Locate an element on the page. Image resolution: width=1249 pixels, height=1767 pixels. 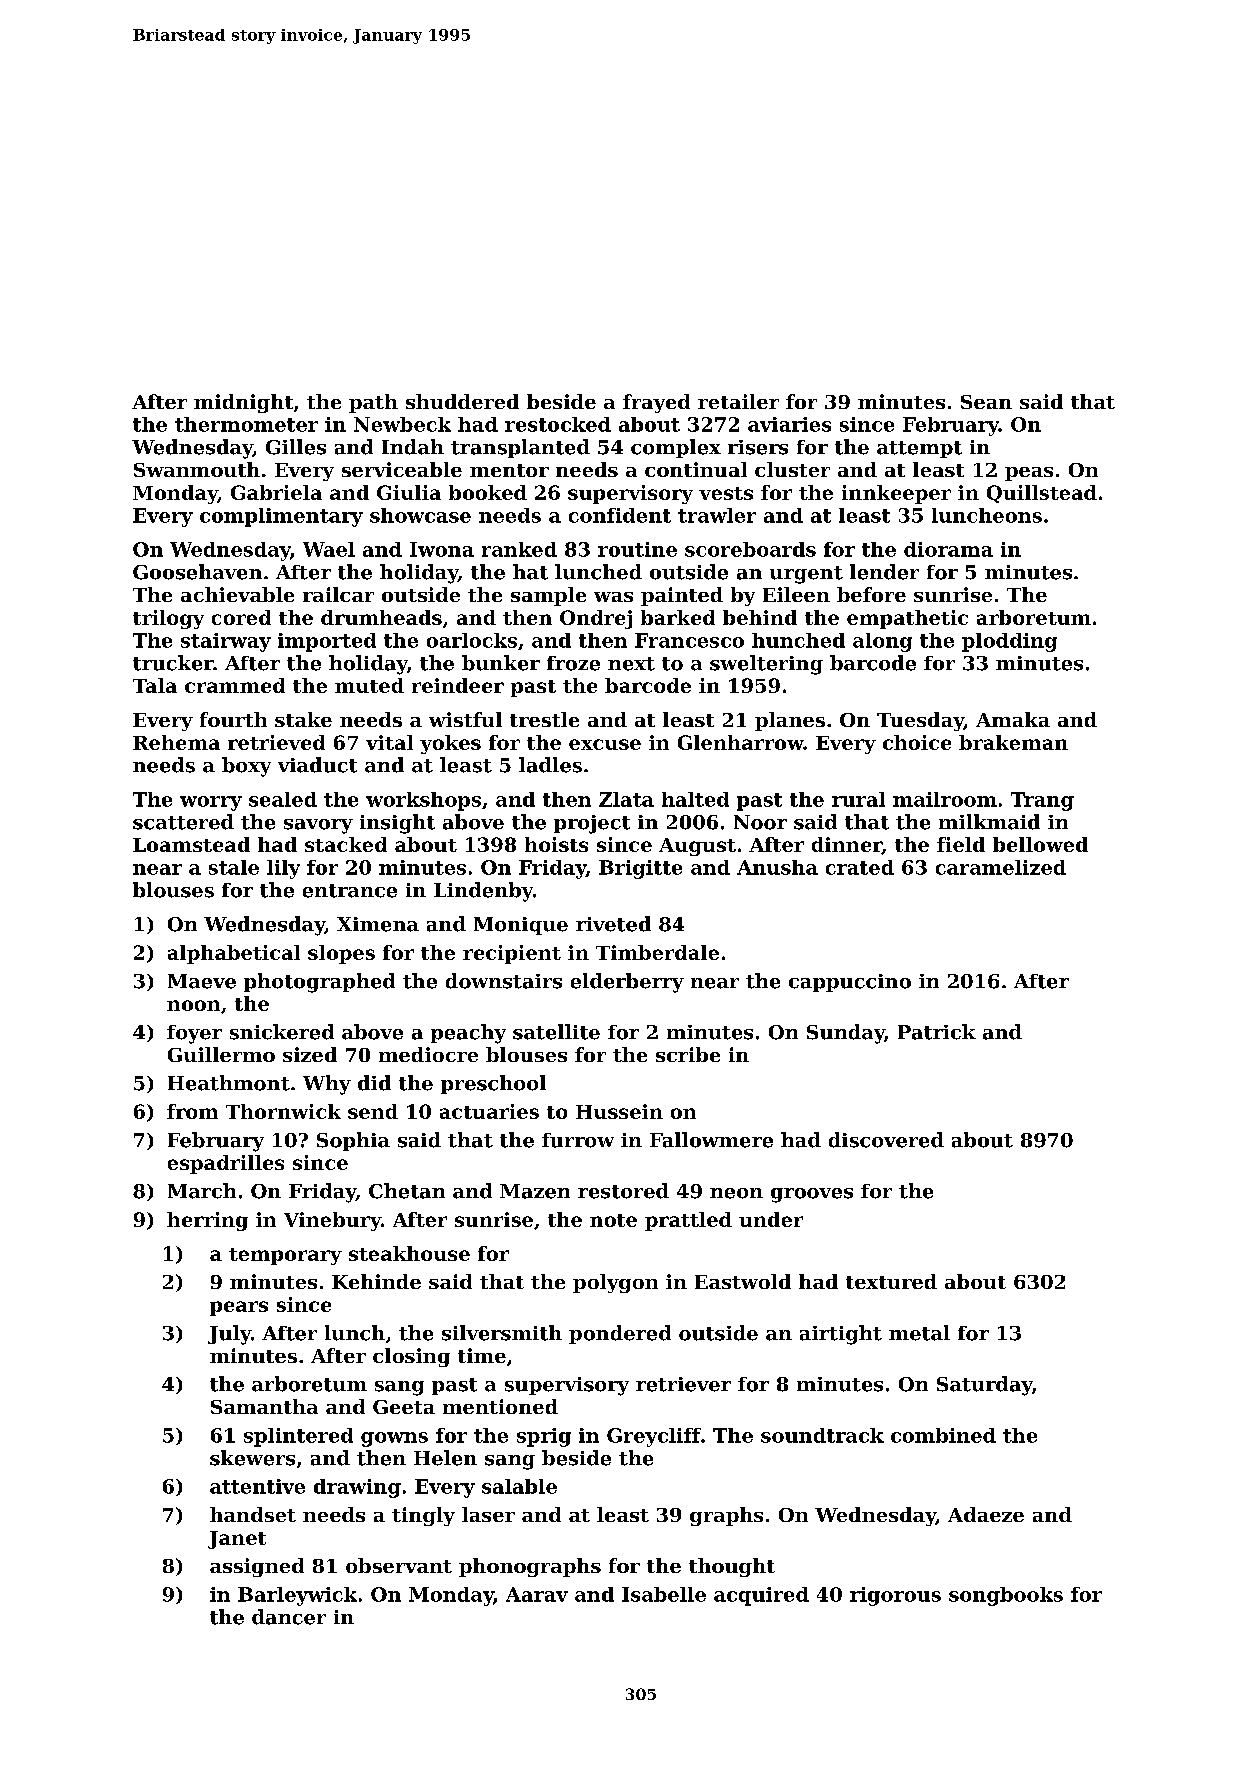
Sean is located at coordinates (986, 402).
